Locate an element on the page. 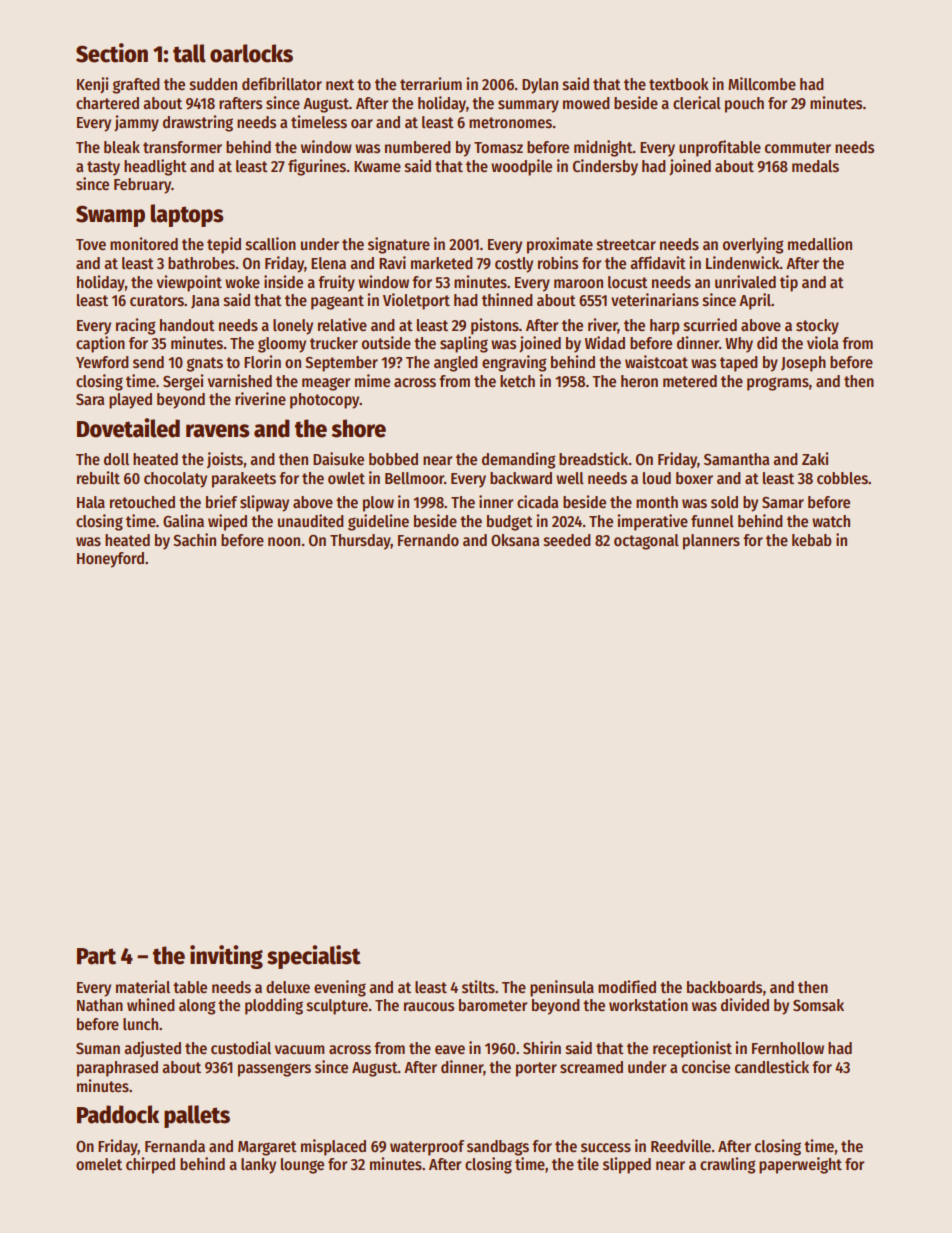 The width and height of the document is (952, 1233). adjusted is located at coordinates (152, 1049).
